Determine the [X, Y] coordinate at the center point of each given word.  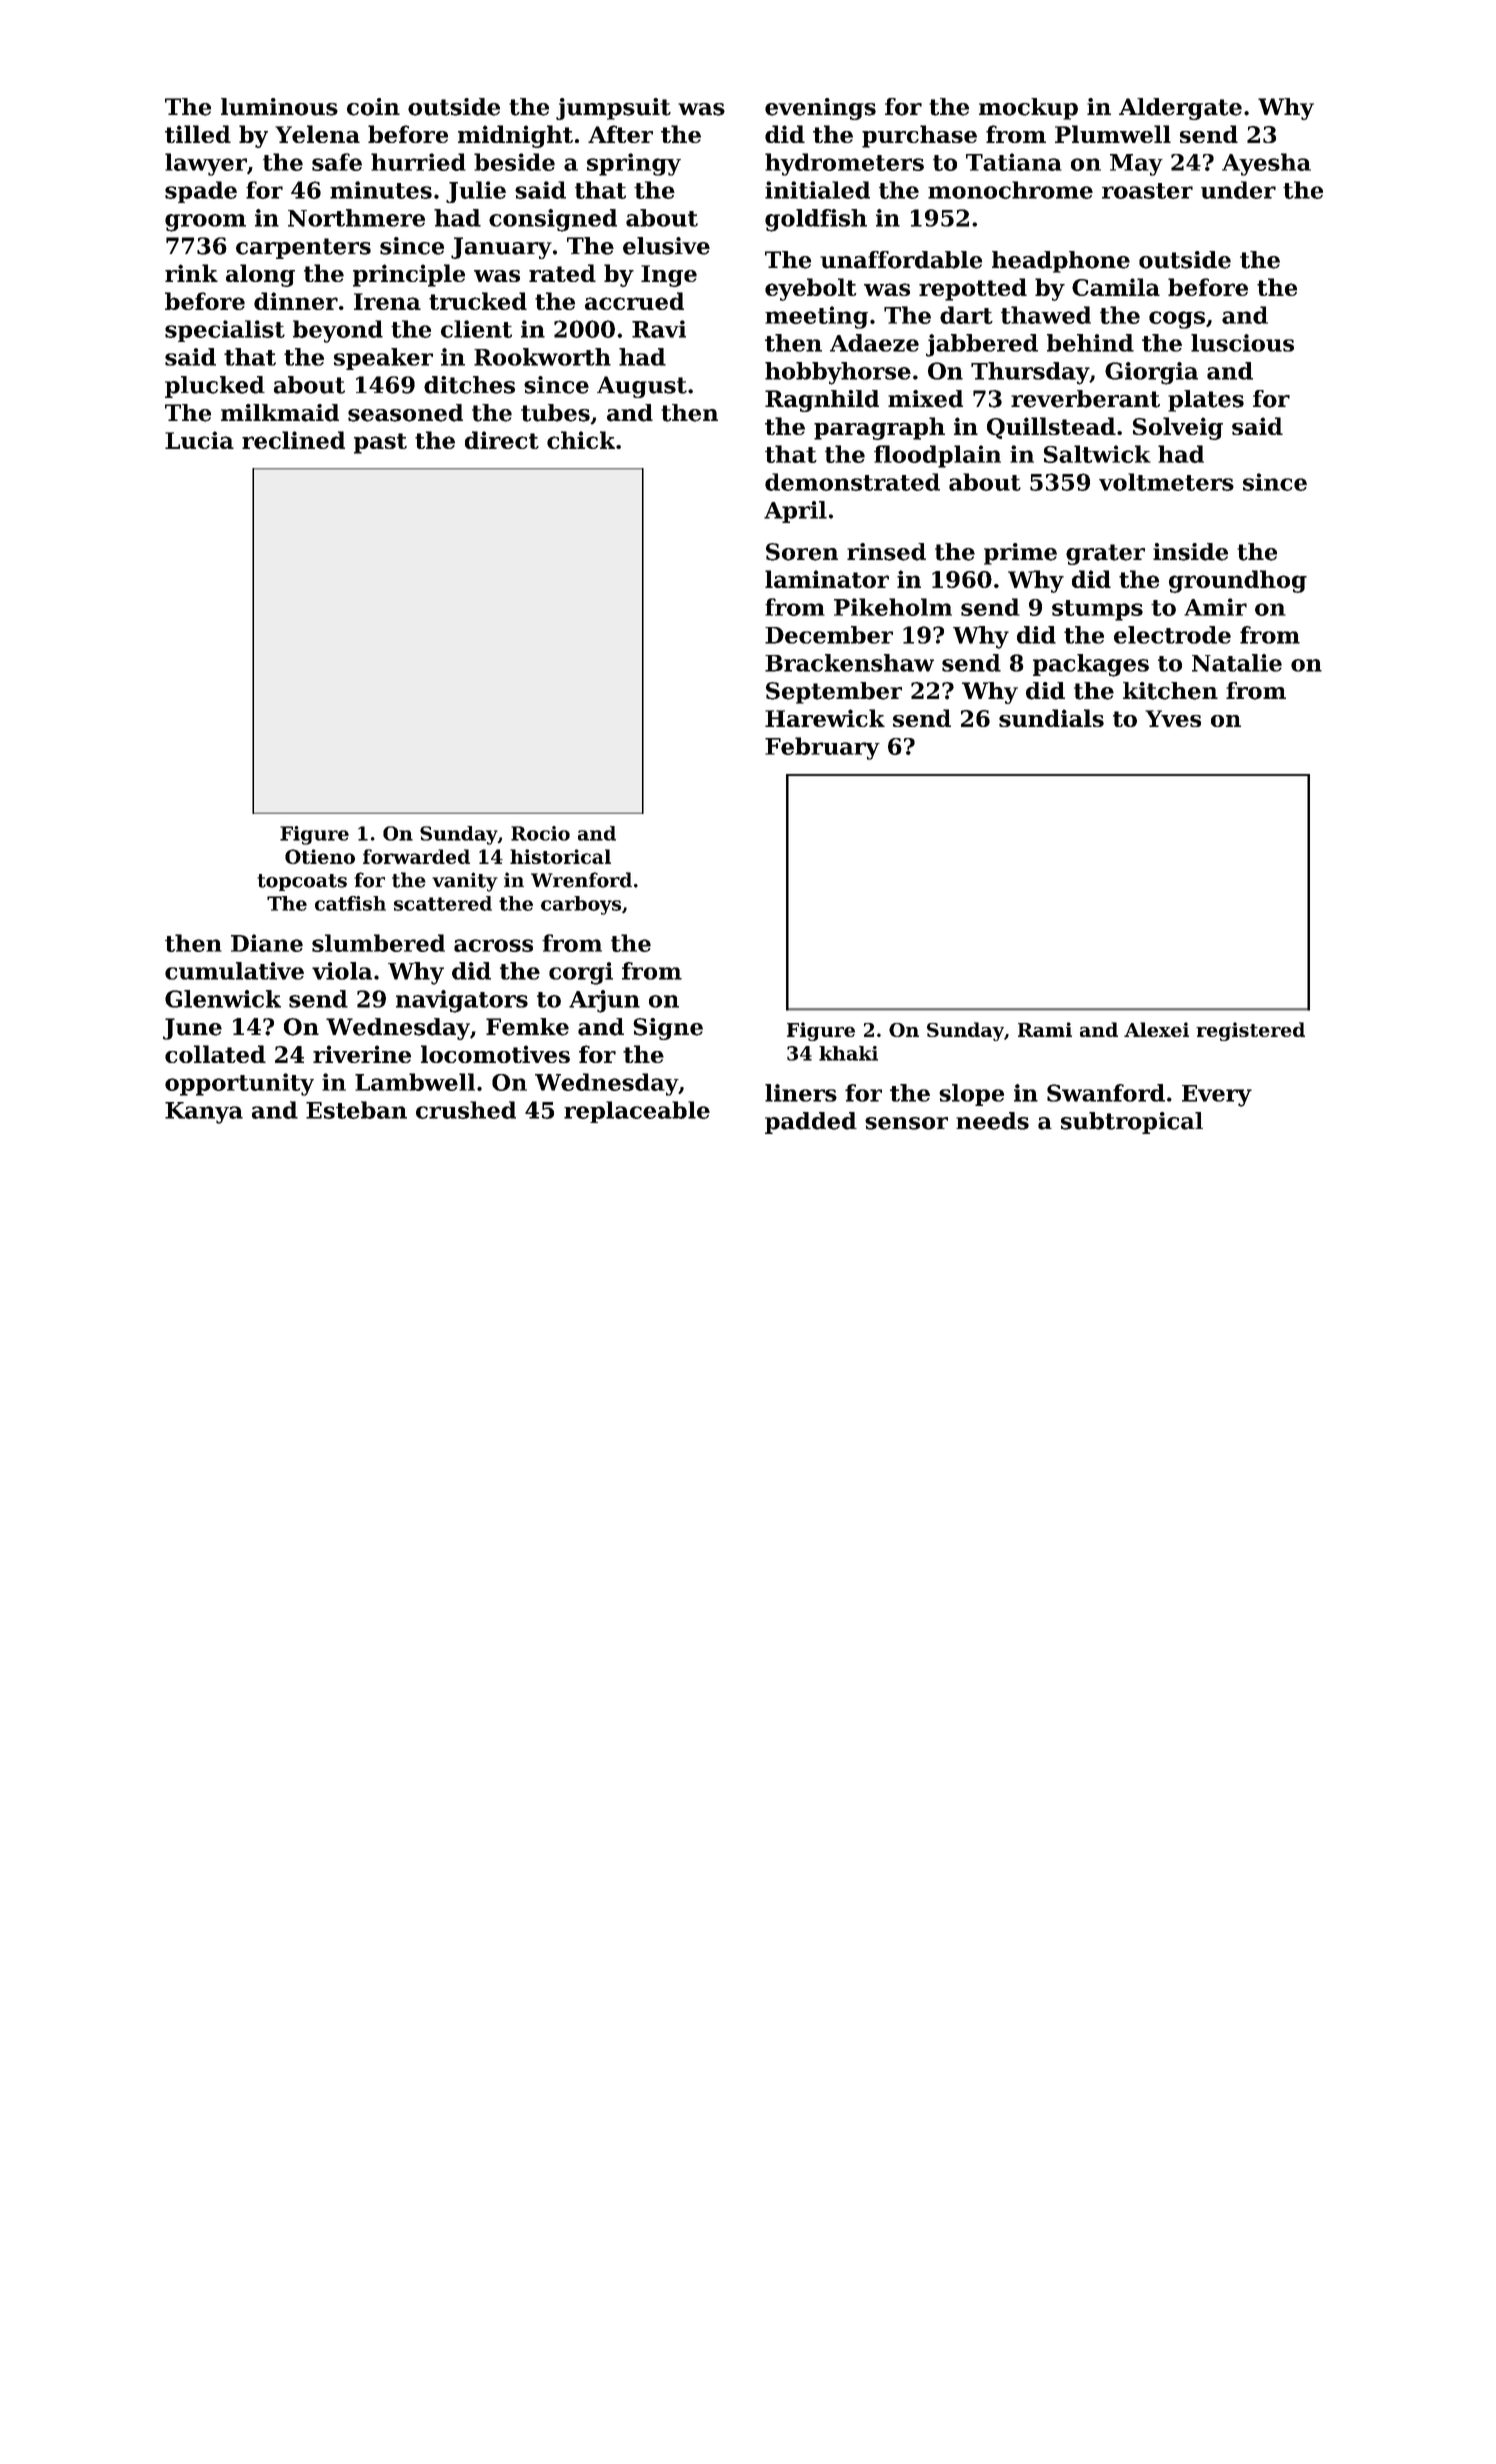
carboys [581, 905]
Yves [1173, 718]
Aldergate [1180, 109]
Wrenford [581, 880]
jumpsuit [613, 109]
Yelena [317, 134]
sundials [1051, 718]
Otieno [320, 856]
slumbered [378, 943]
